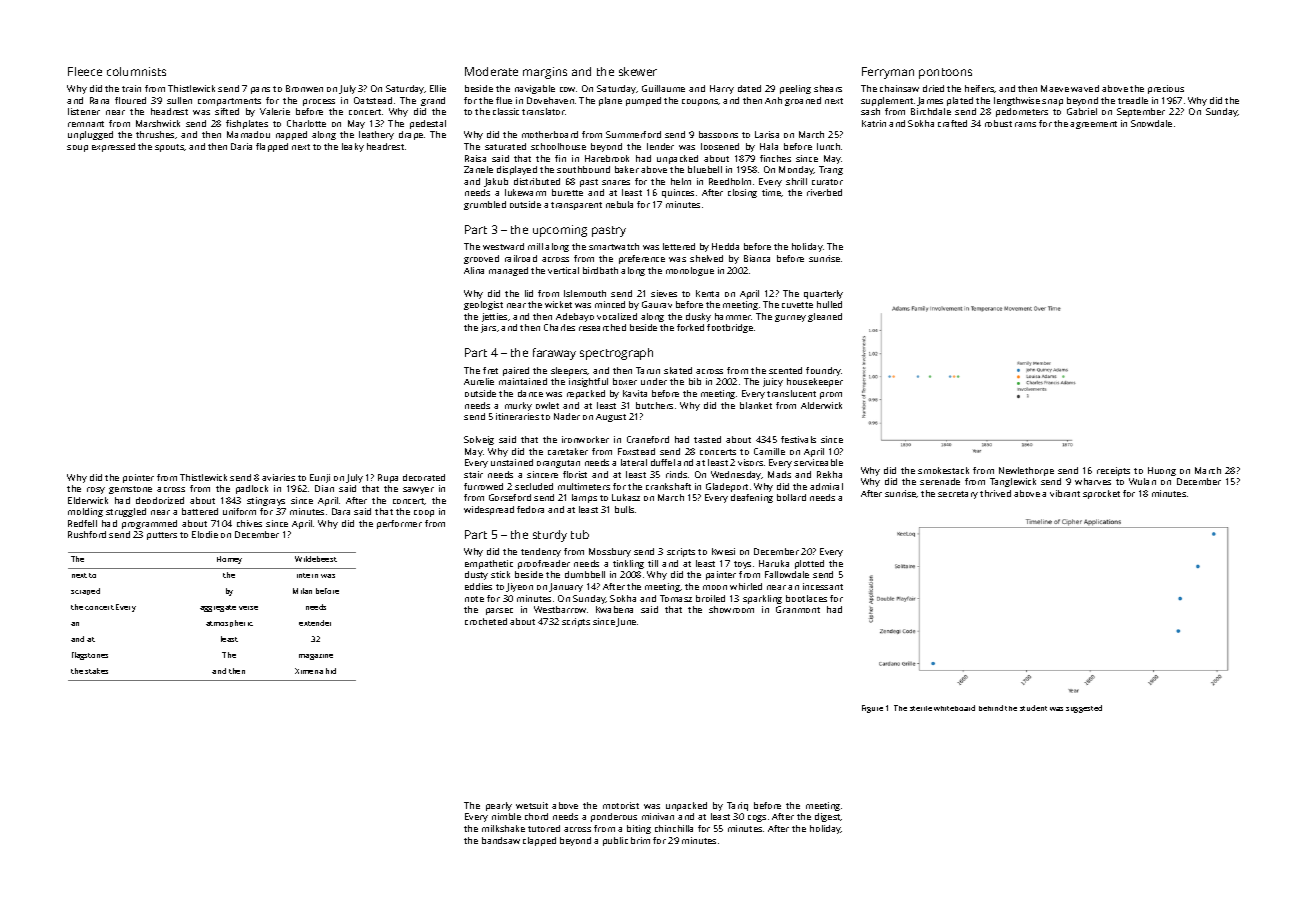 The image size is (1308, 924). I want to click on Bronwen, so click(304, 88).
